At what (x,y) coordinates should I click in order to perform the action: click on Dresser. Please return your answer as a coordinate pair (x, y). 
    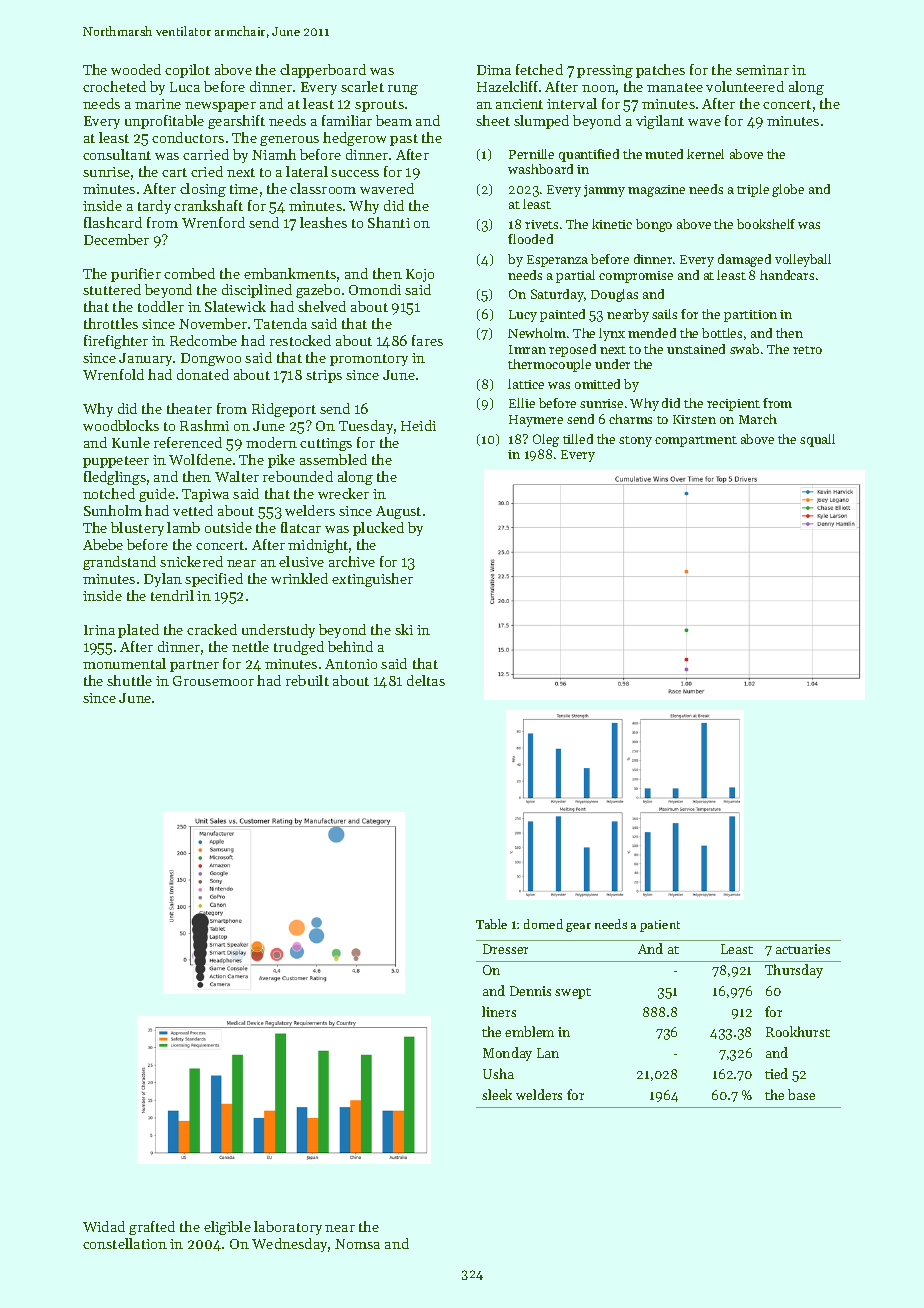
    Looking at the image, I should click on (505, 949).
